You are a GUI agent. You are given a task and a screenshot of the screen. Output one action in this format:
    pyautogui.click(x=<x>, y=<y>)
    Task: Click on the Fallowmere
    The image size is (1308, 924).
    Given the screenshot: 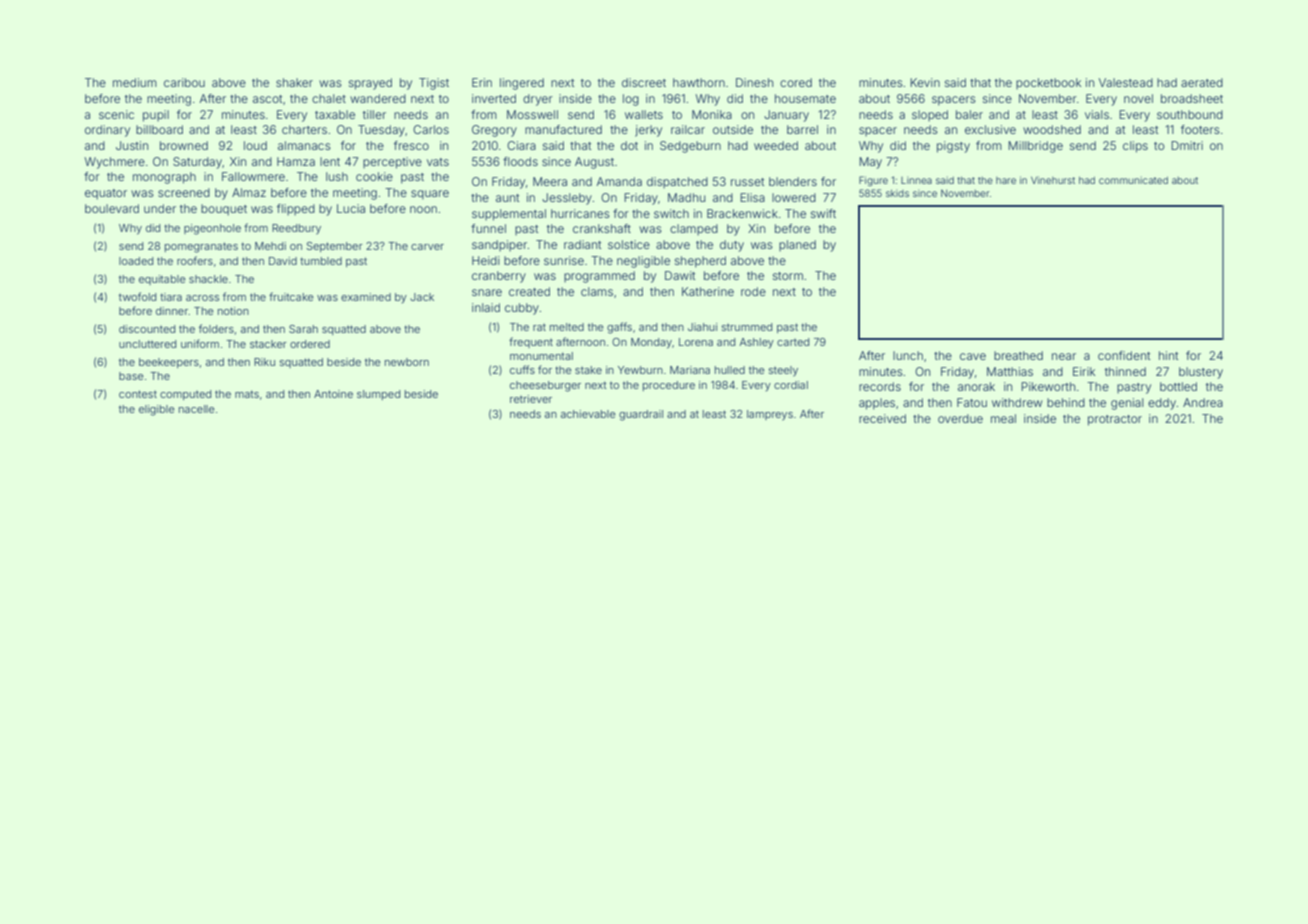 What is the action you would take?
    pyautogui.click(x=253, y=176)
